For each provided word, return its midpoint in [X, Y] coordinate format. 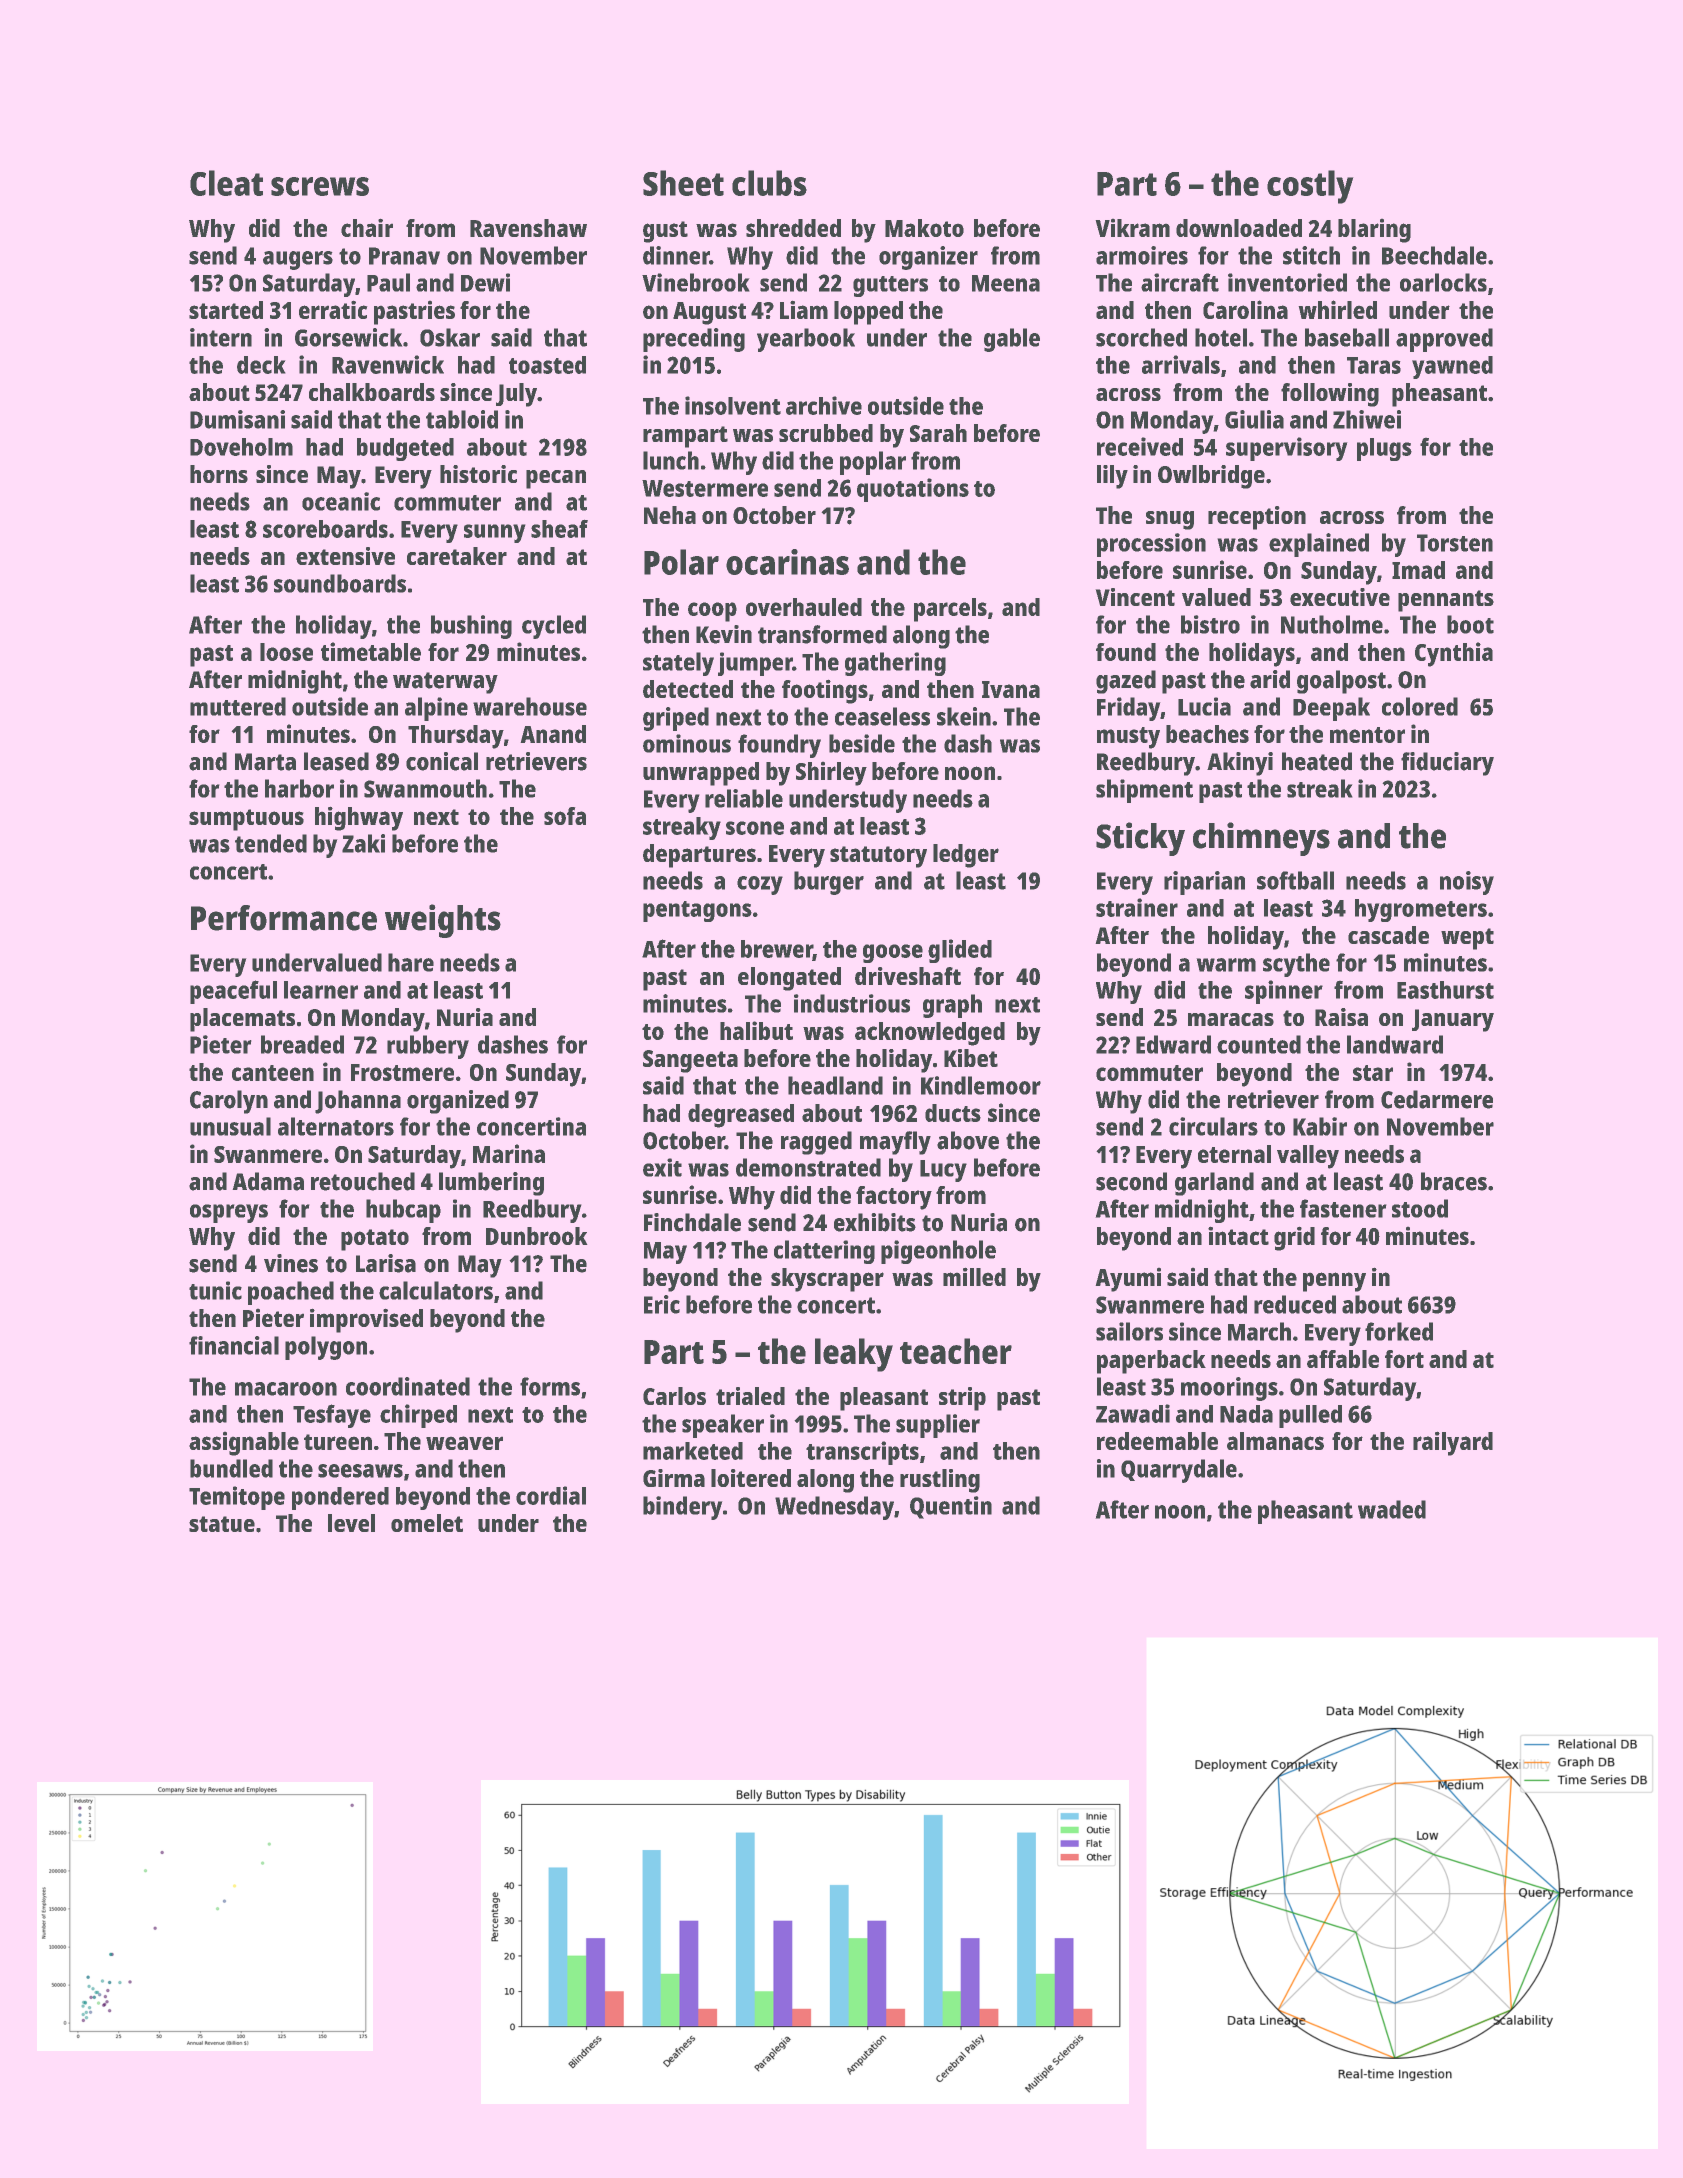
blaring [1374, 230]
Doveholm [241, 447]
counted [1259, 1044]
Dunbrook [537, 1236]
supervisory [1287, 449]
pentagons [697, 911]
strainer [1137, 907]
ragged [816, 1143]
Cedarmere [1437, 1099]
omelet [427, 1523]
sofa [565, 816]
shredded [793, 228]
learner [321, 990]
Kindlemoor [981, 1085]
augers [298, 260]
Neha [670, 515]
